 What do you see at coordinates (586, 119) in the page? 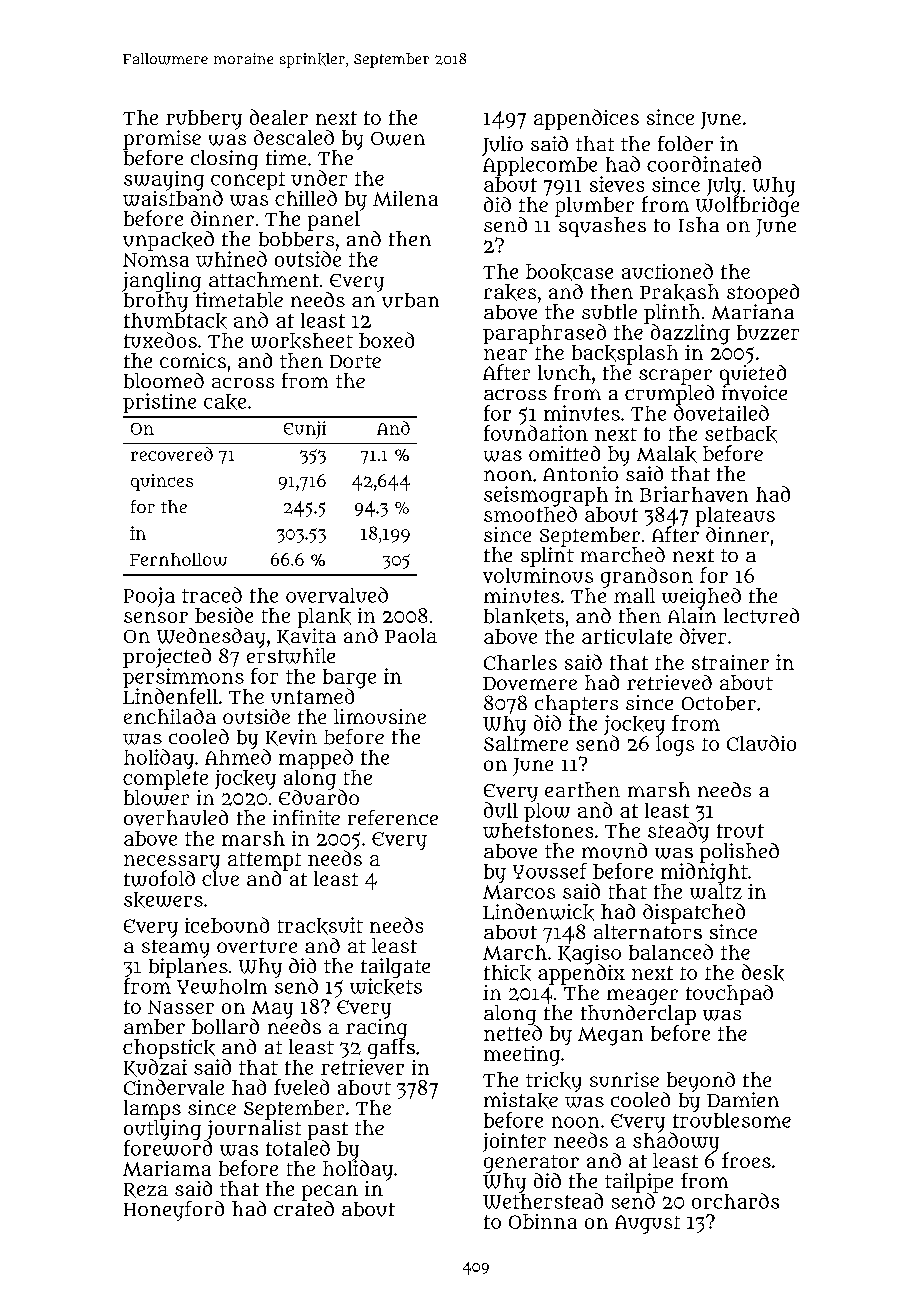
I see `appendices` at bounding box center [586, 119].
